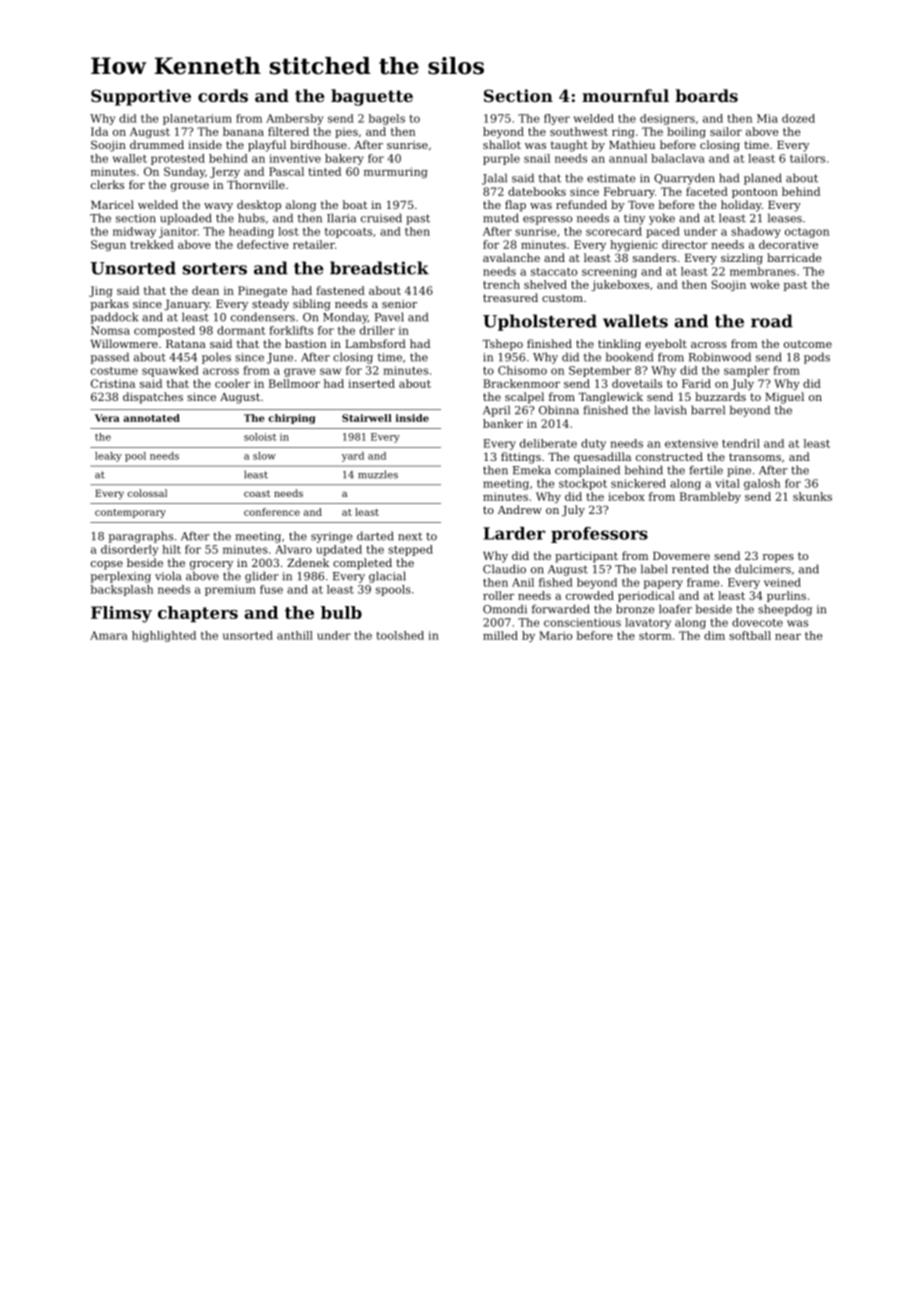 The width and height of the document is (924, 1308). What do you see at coordinates (108, 245) in the document?
I see `Segun` at bounding box center [108, 245].
